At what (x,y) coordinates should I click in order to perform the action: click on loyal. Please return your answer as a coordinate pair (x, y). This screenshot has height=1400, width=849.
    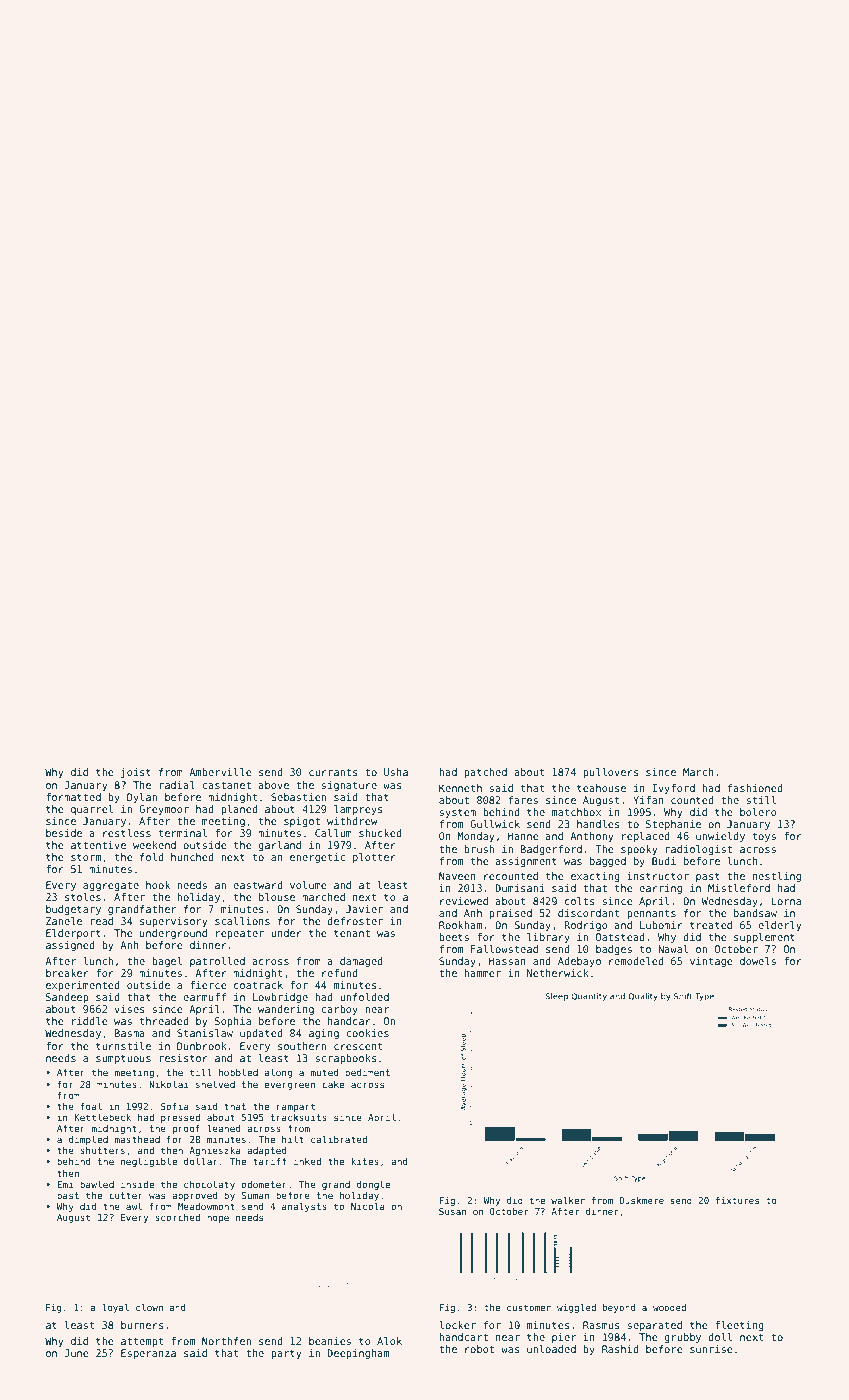
    Looking at the image, I should click on (115, 1308).
